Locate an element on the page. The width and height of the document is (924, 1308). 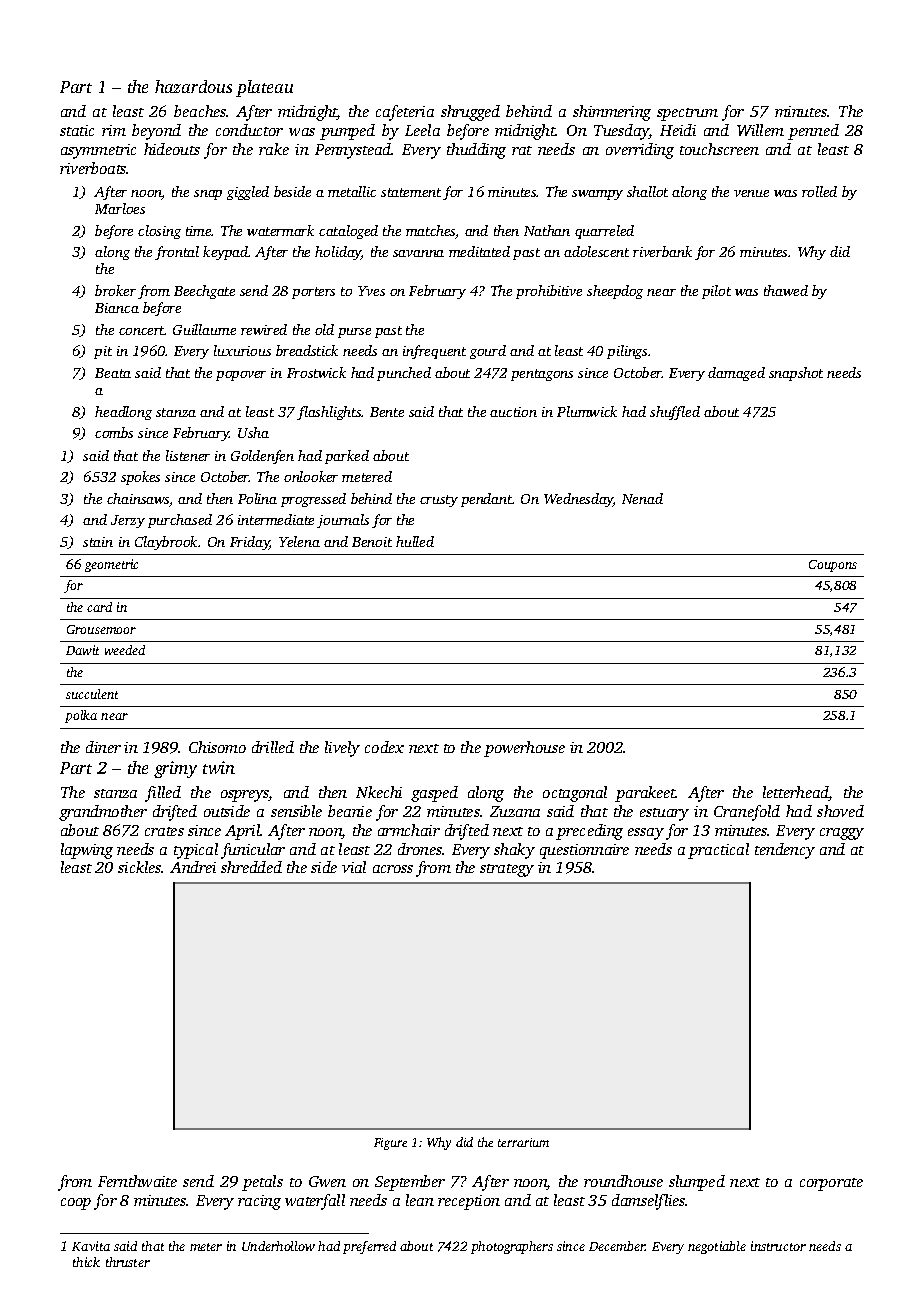
thruster is located at coordinates (128, 1262).
